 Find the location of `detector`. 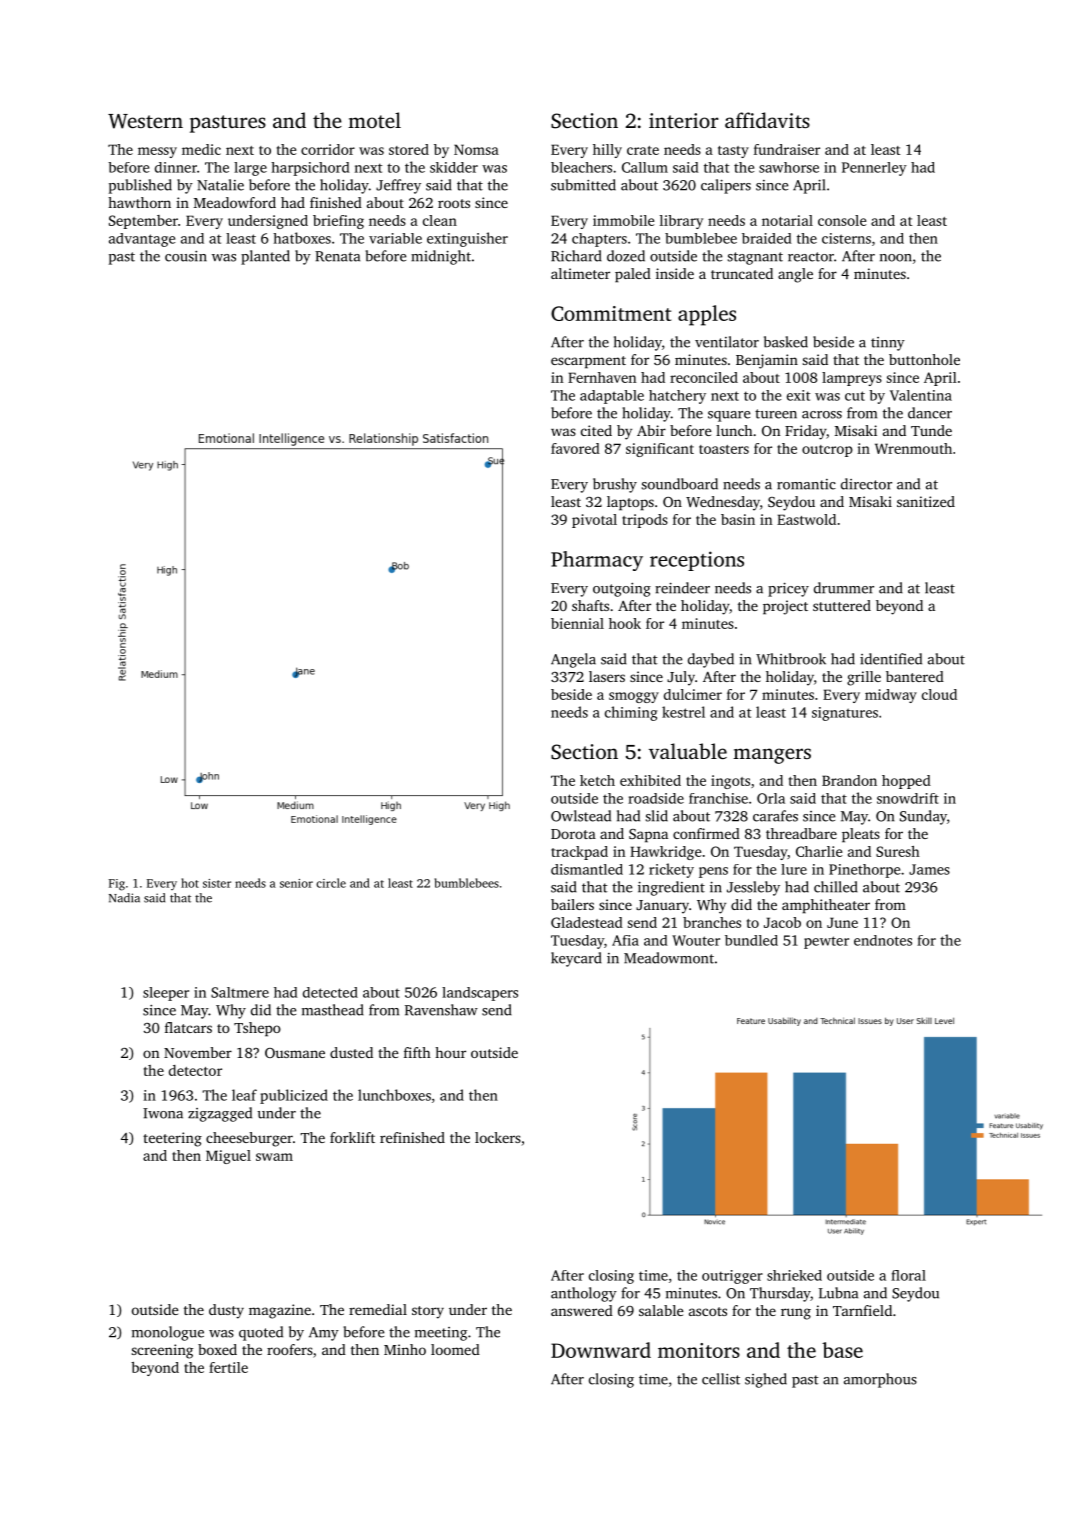

detector is located at coordinates (195, 1070).
